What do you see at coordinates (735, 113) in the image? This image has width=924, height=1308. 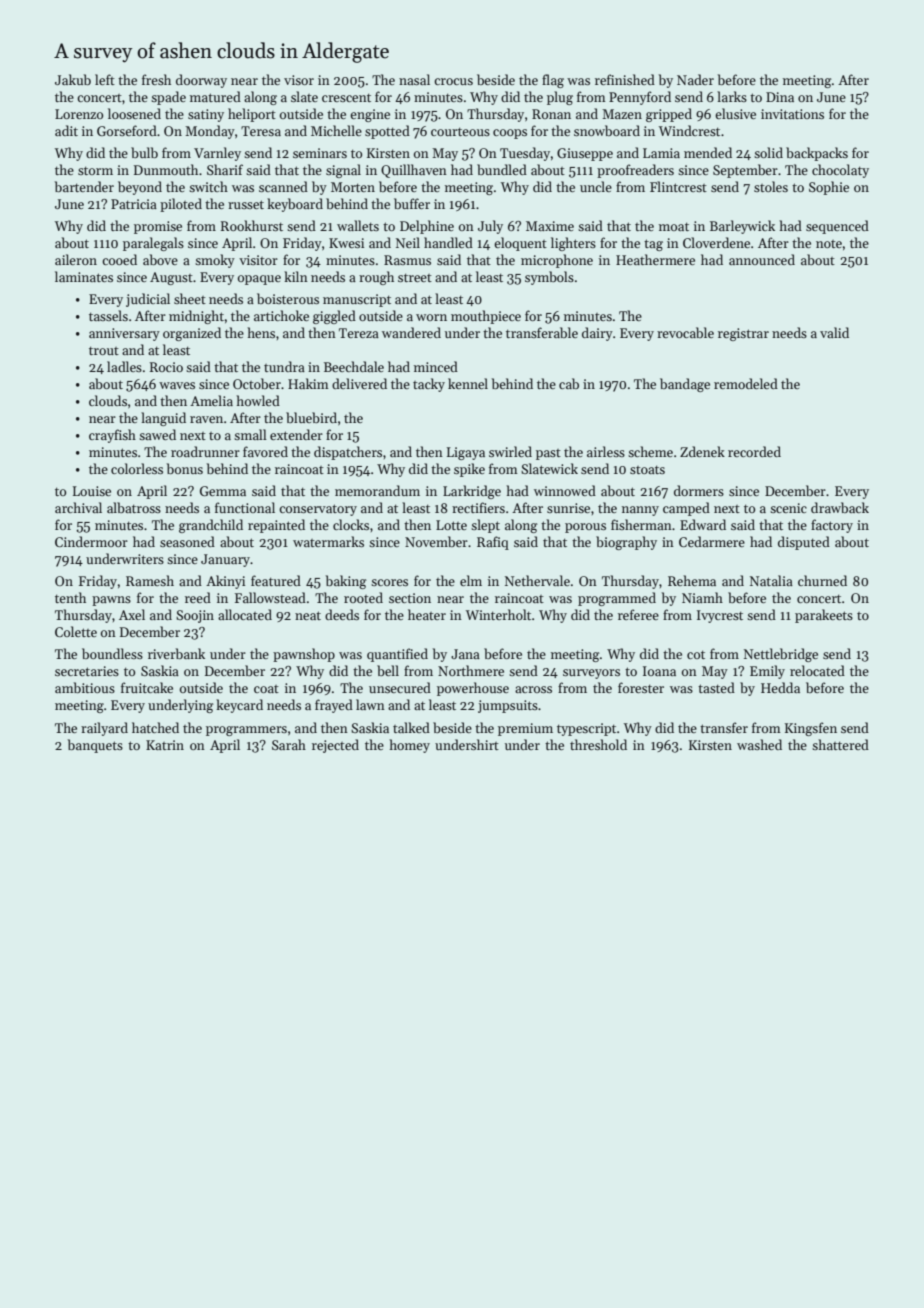 I see `elusive` at bounding box center [735, 113].
